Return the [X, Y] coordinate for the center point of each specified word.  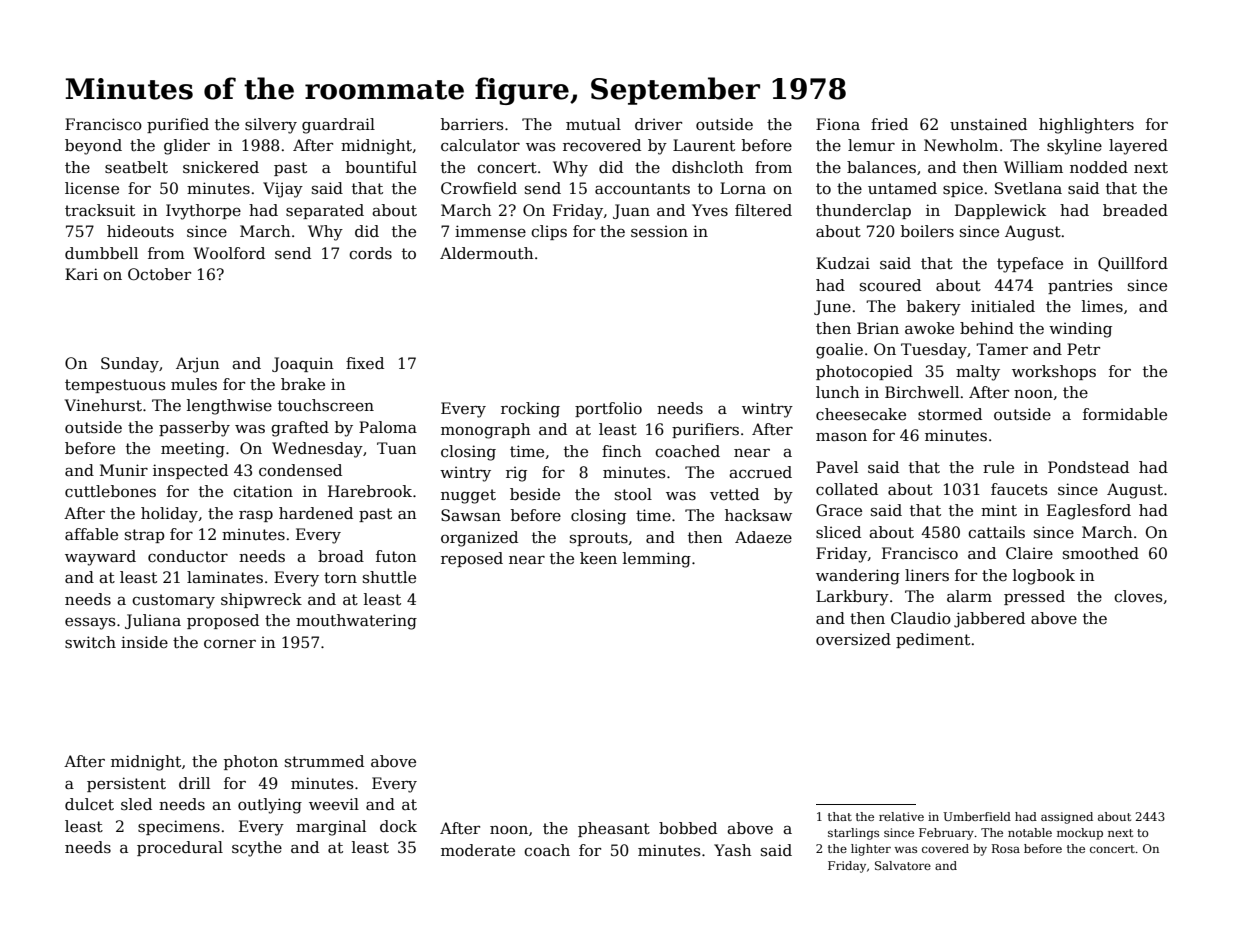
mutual [593, 124]
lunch [837, 392]
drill [194, 783]
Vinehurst [103, 405]
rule [998, 467]
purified [178, 125]
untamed [902, 188]
